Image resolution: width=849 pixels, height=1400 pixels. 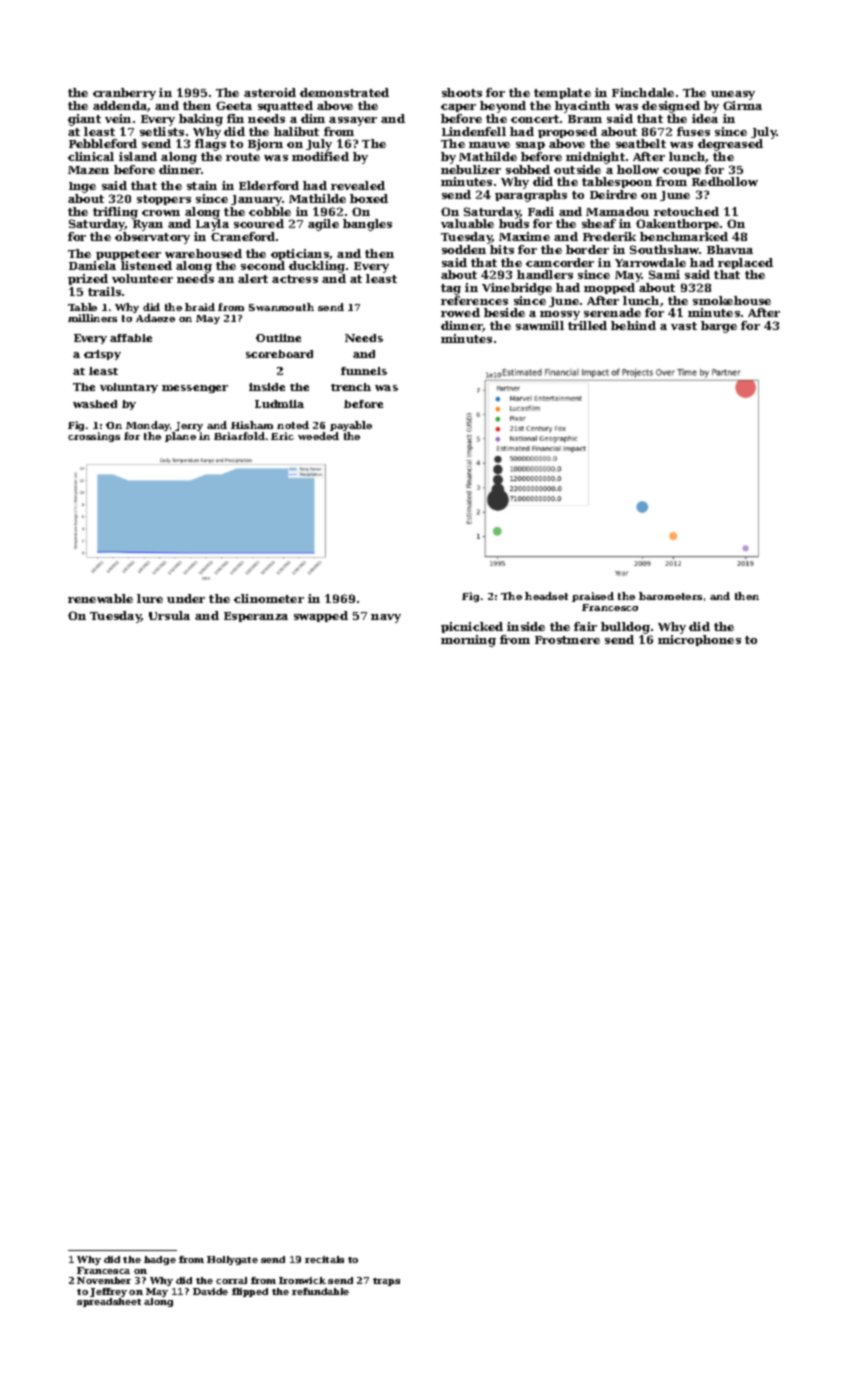 What do you see at coordinates (239, 436) in the page?
I see `Briarfold` at bounding box center [239, 436].
